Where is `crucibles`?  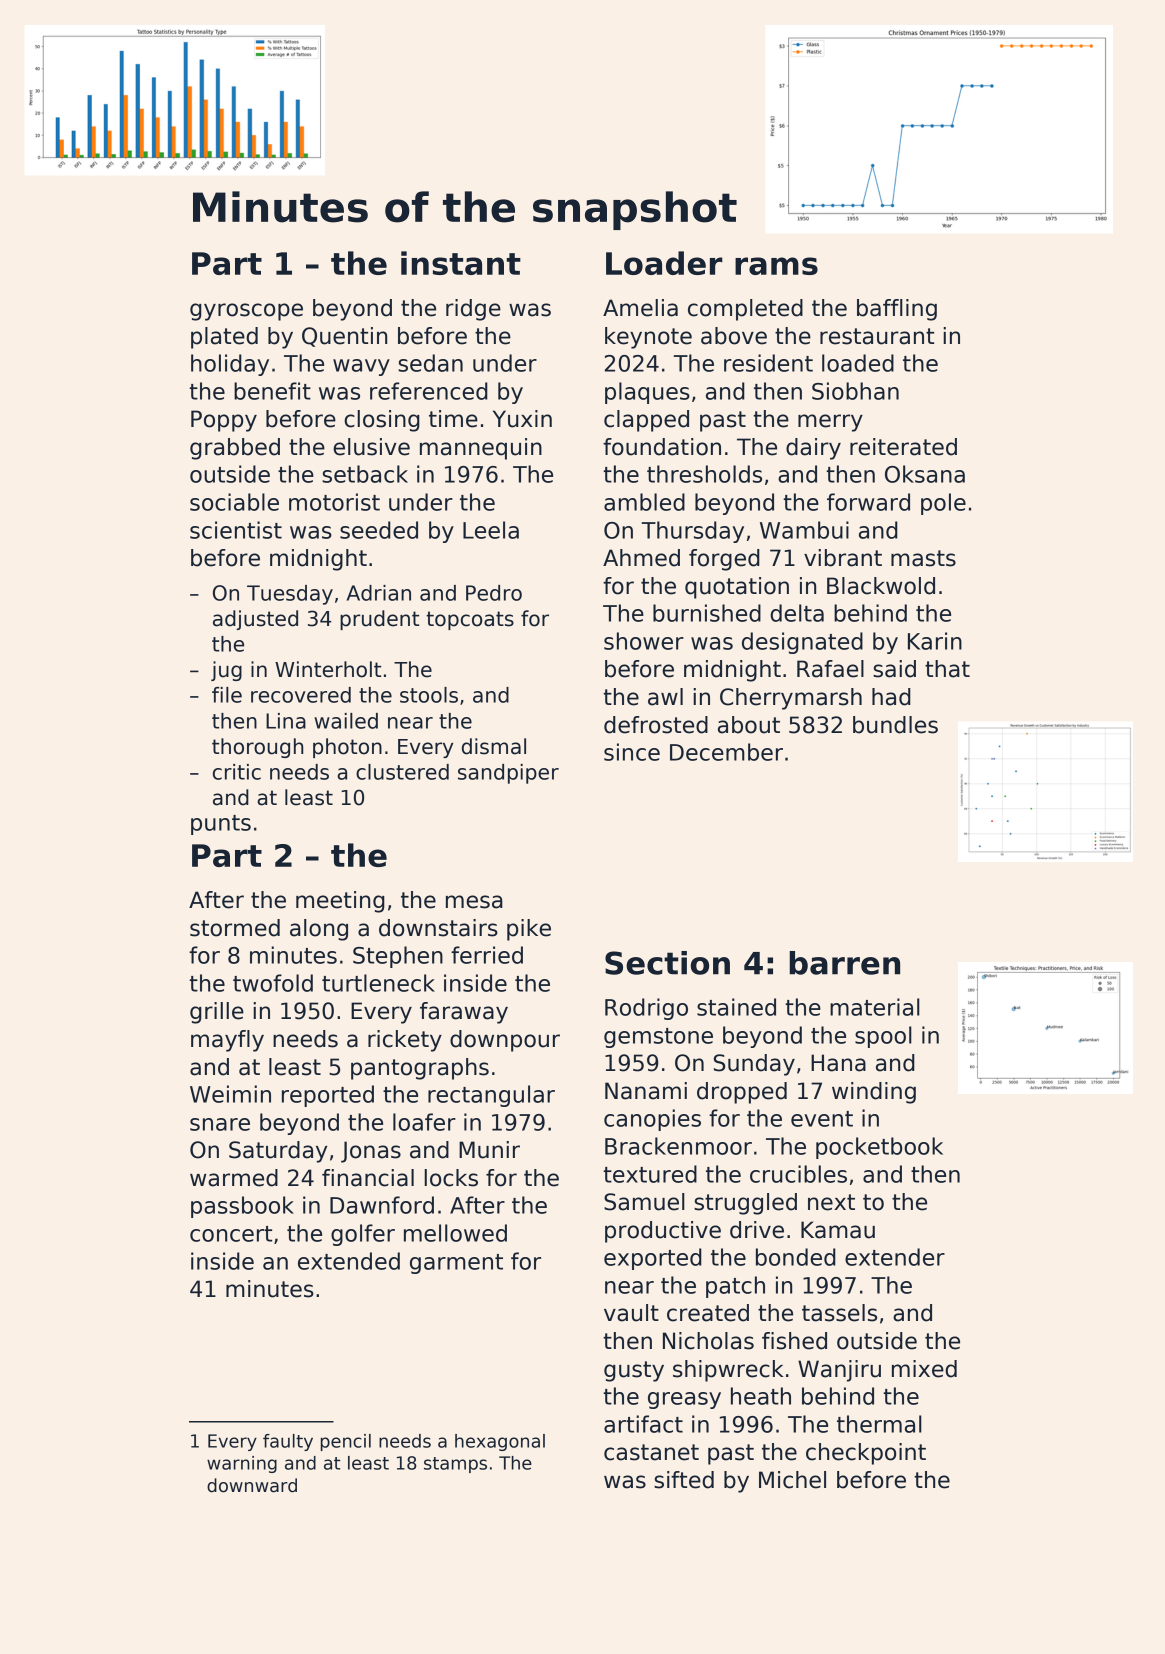 crucibles is located at coordinates (798, 1174).
